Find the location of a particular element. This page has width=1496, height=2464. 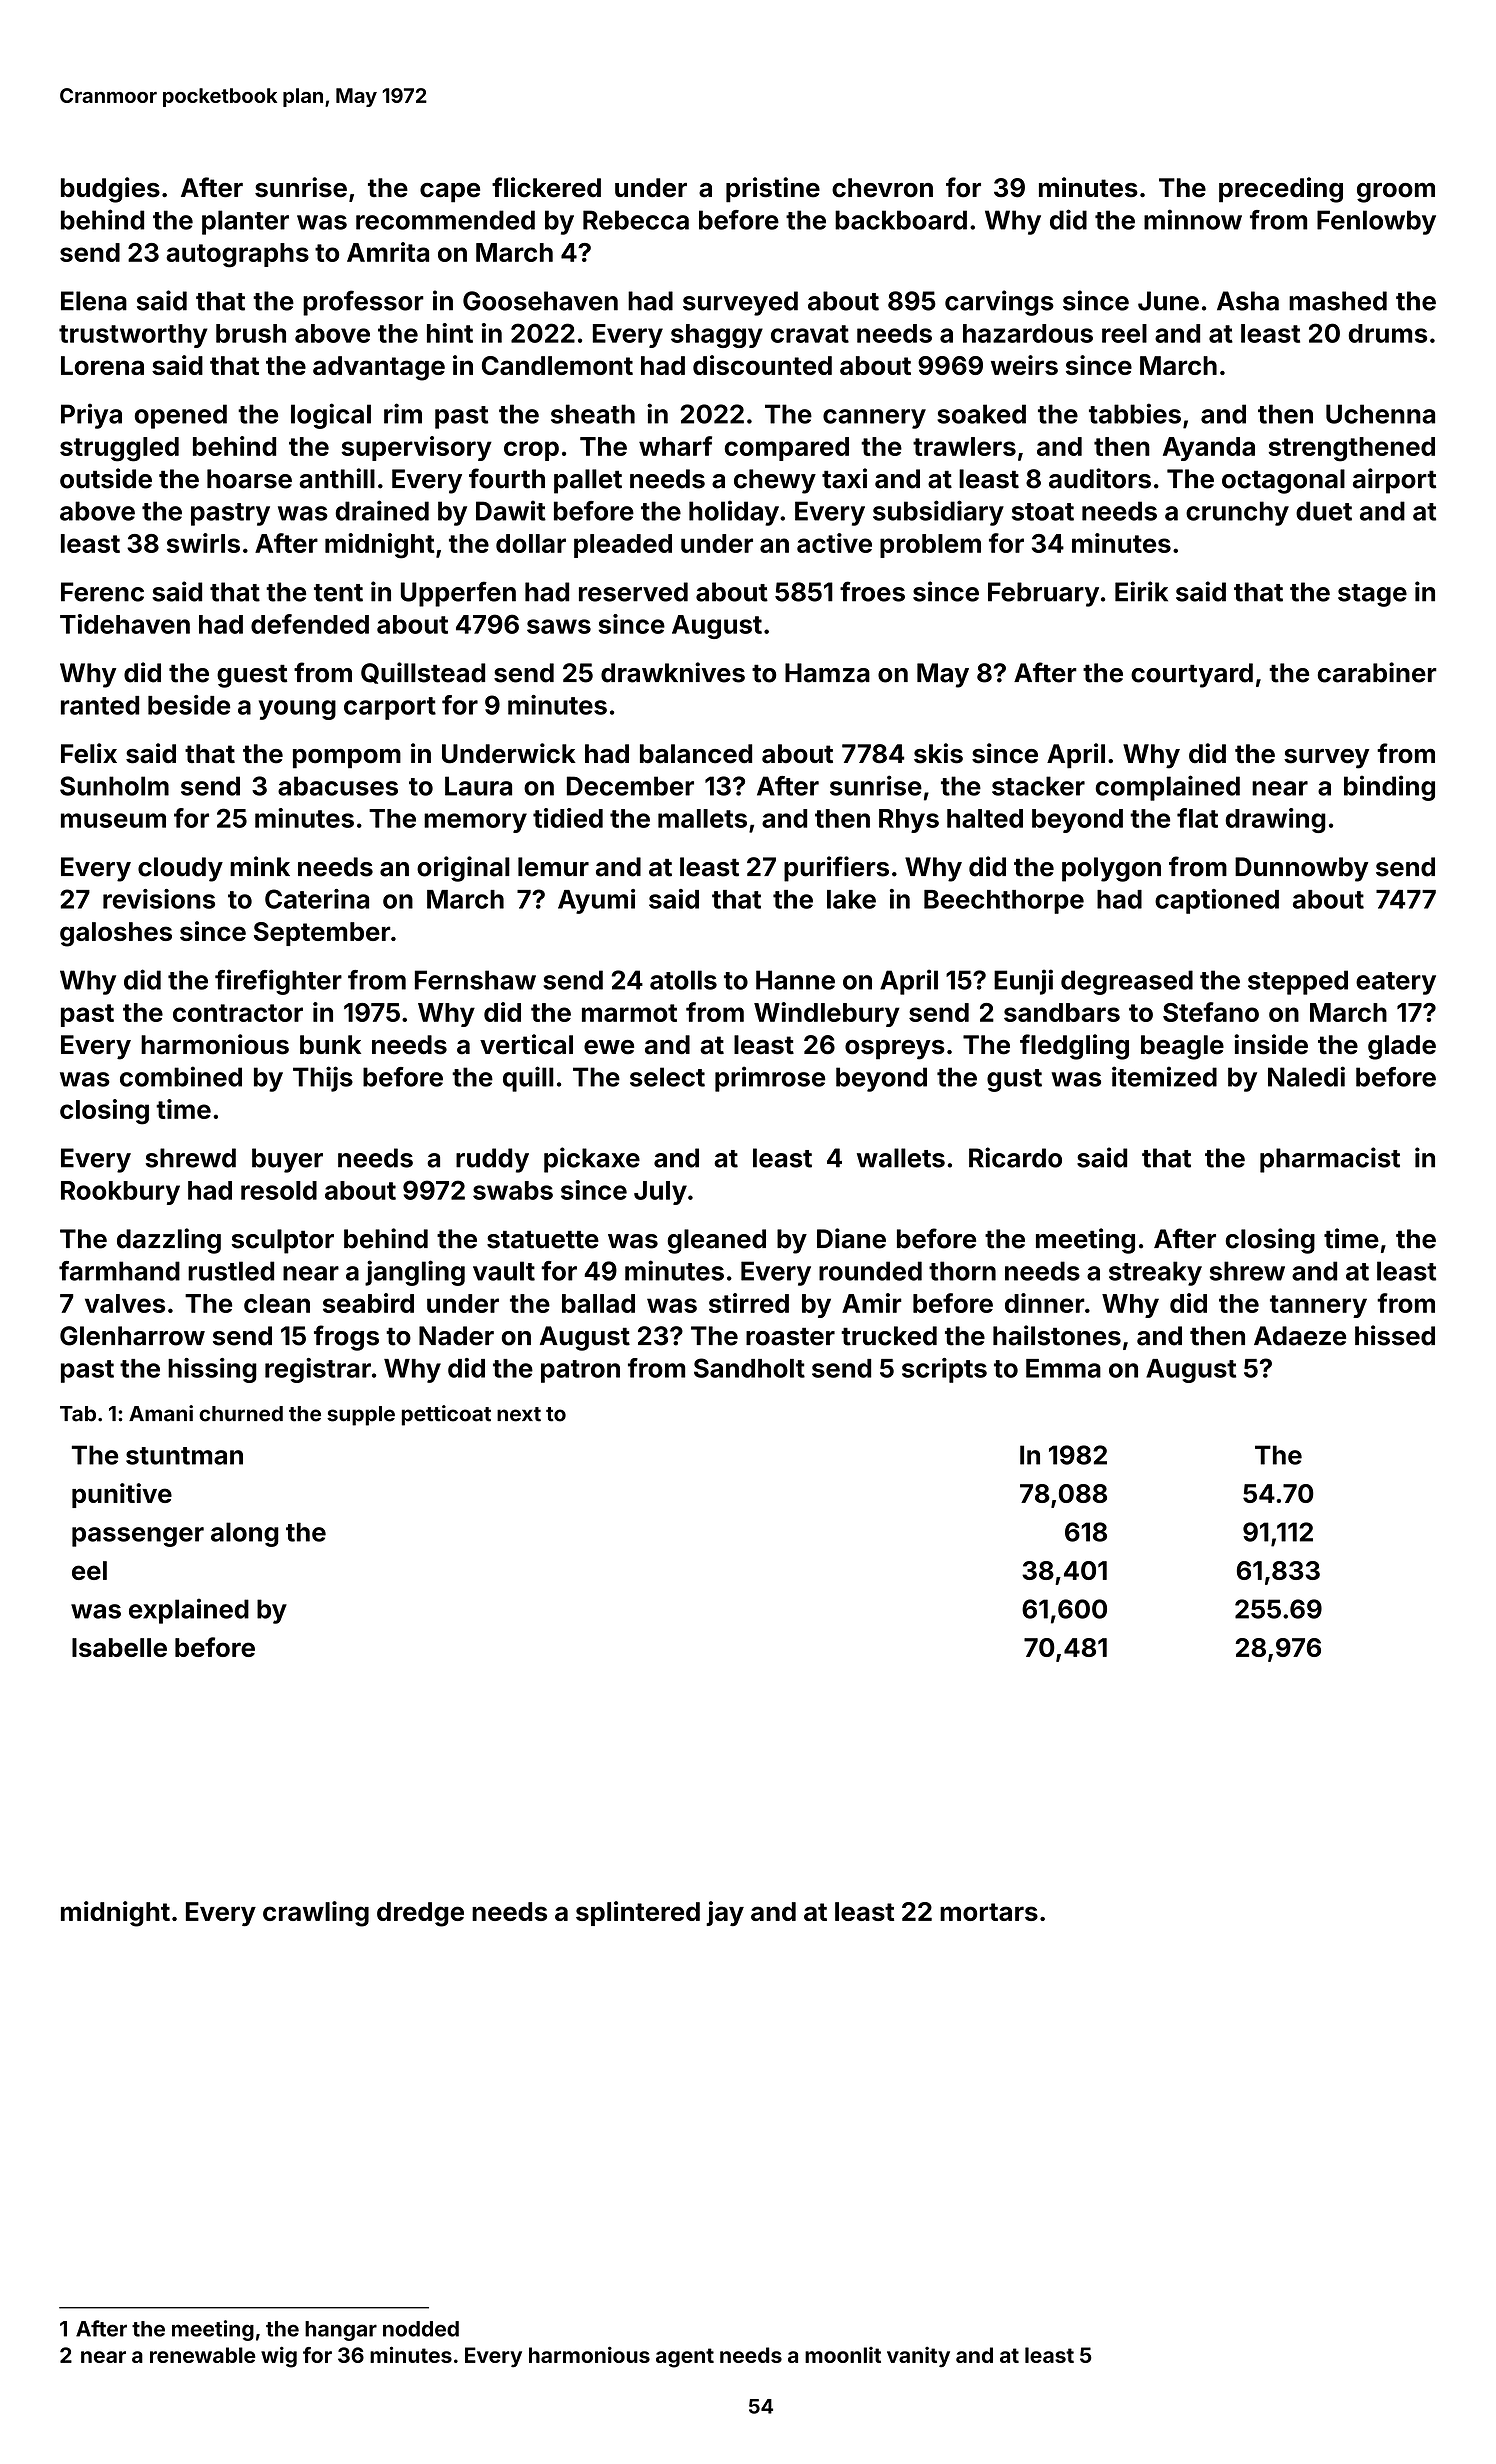

explained is located at coordinates (189, 1611).
